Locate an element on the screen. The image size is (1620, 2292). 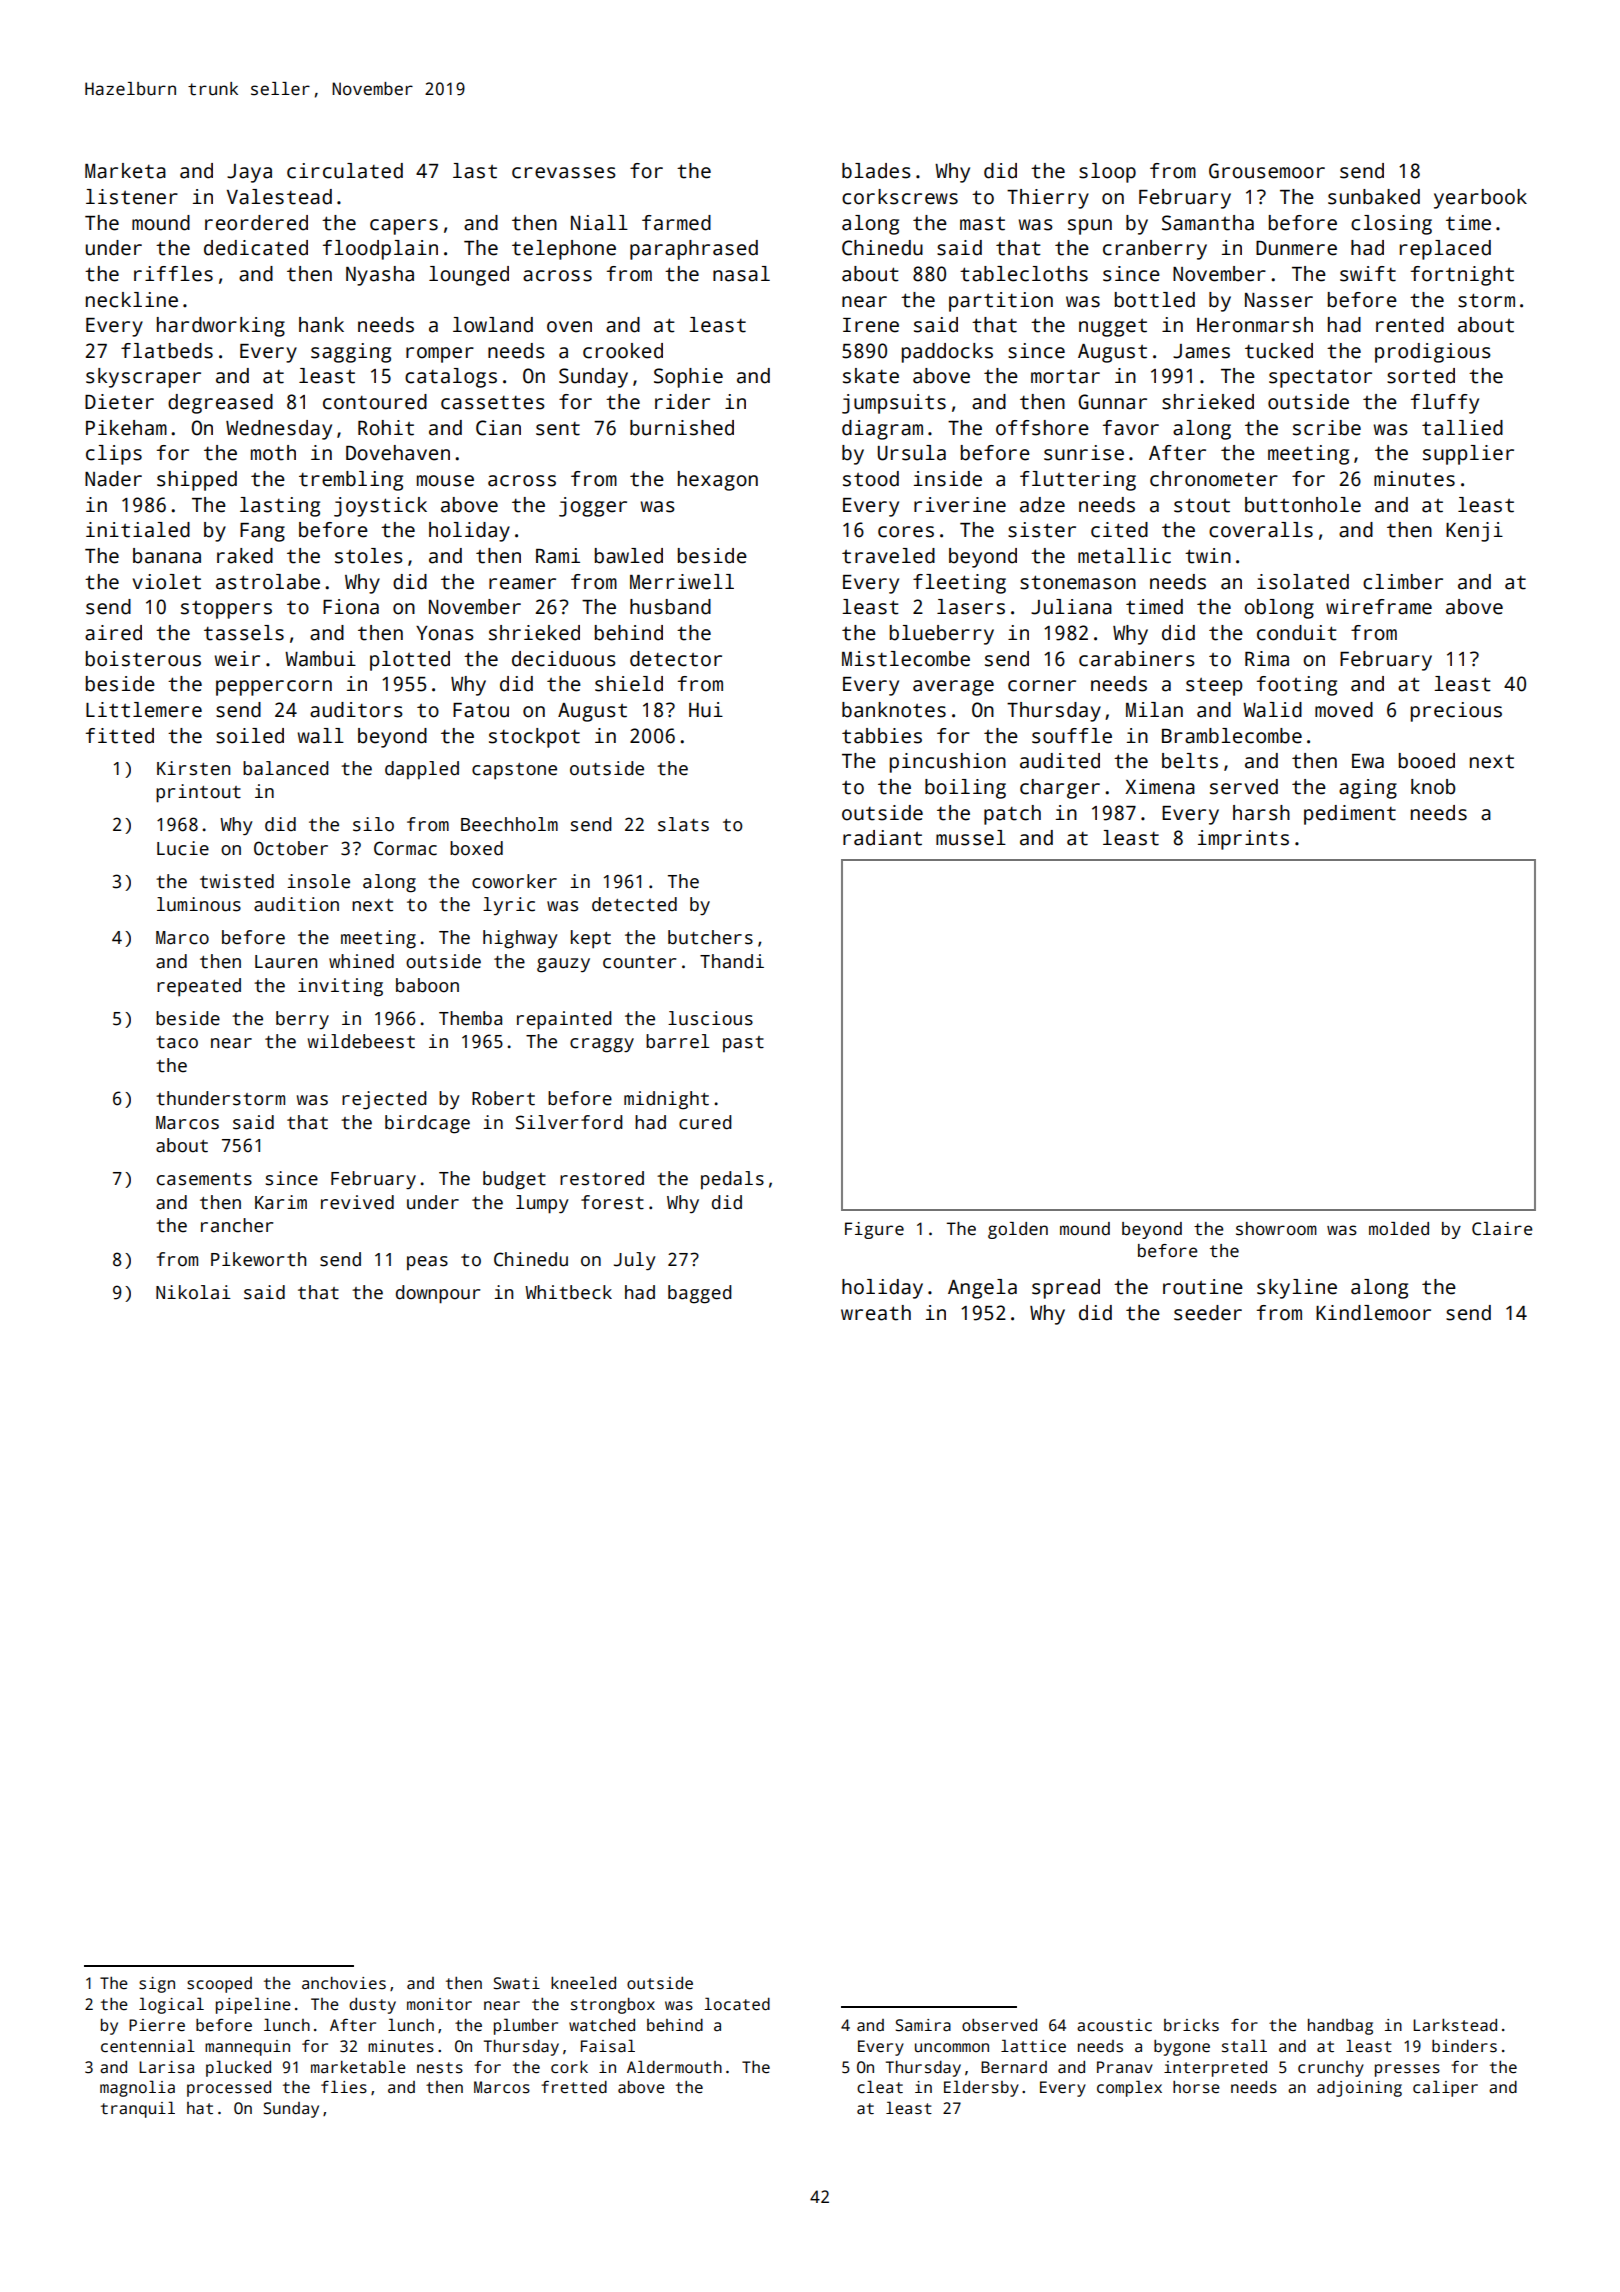
Larkstead is located at coordinates (1455, 2025).
